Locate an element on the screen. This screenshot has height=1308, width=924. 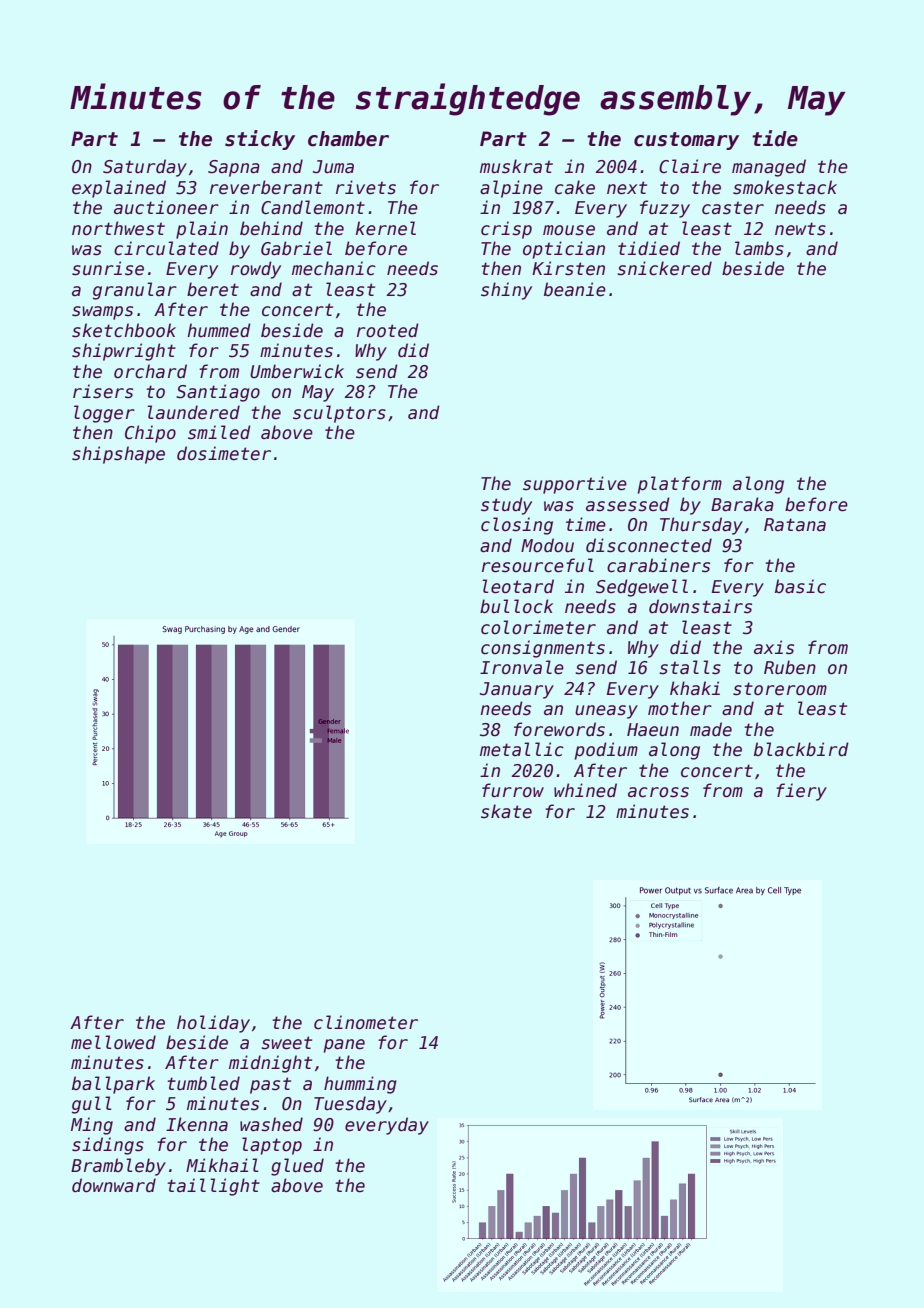
rooted is located at coordinates (388, 330).
